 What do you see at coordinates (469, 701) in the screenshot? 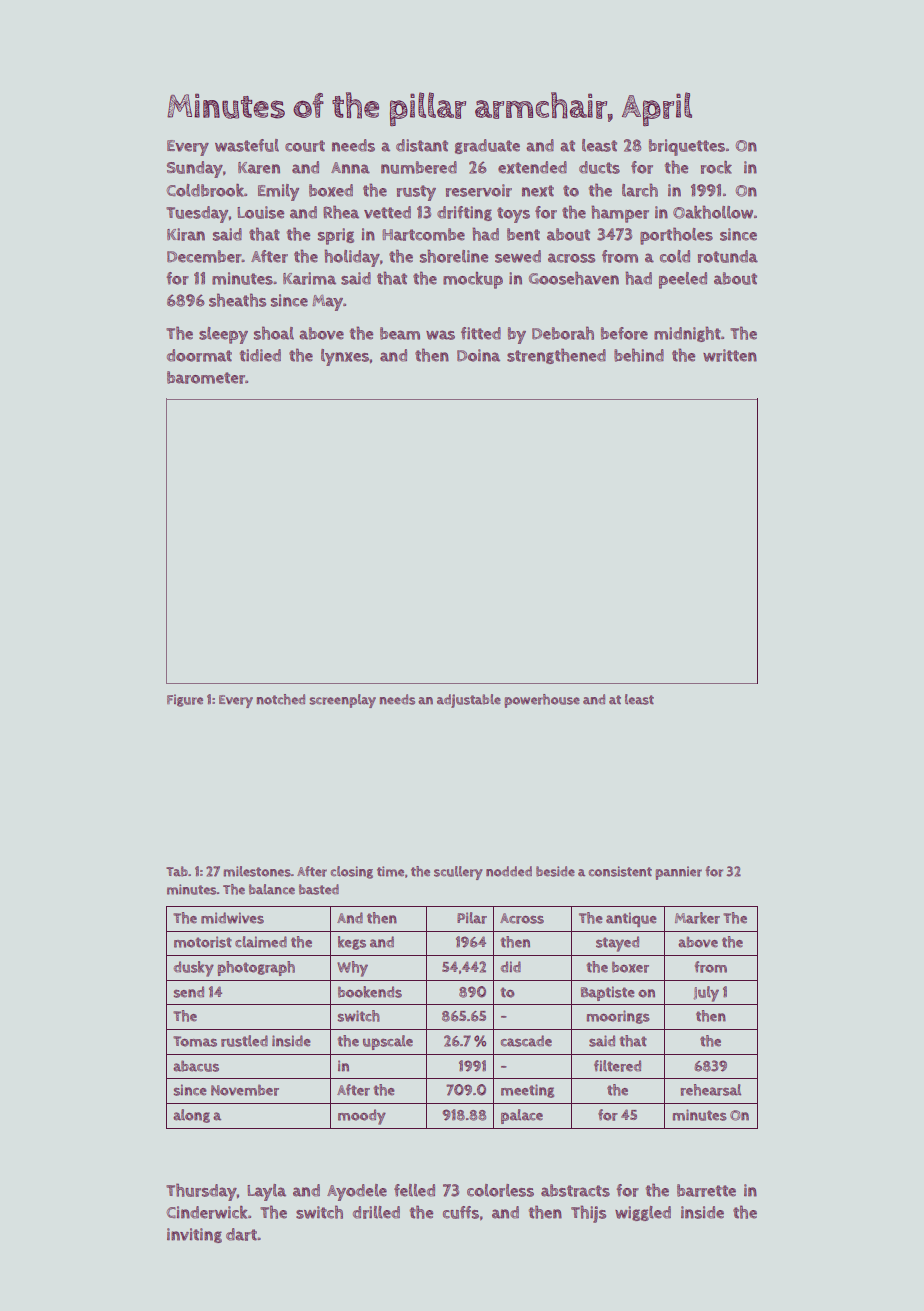
I see `adjustable` at bounding box center [469, 701].
